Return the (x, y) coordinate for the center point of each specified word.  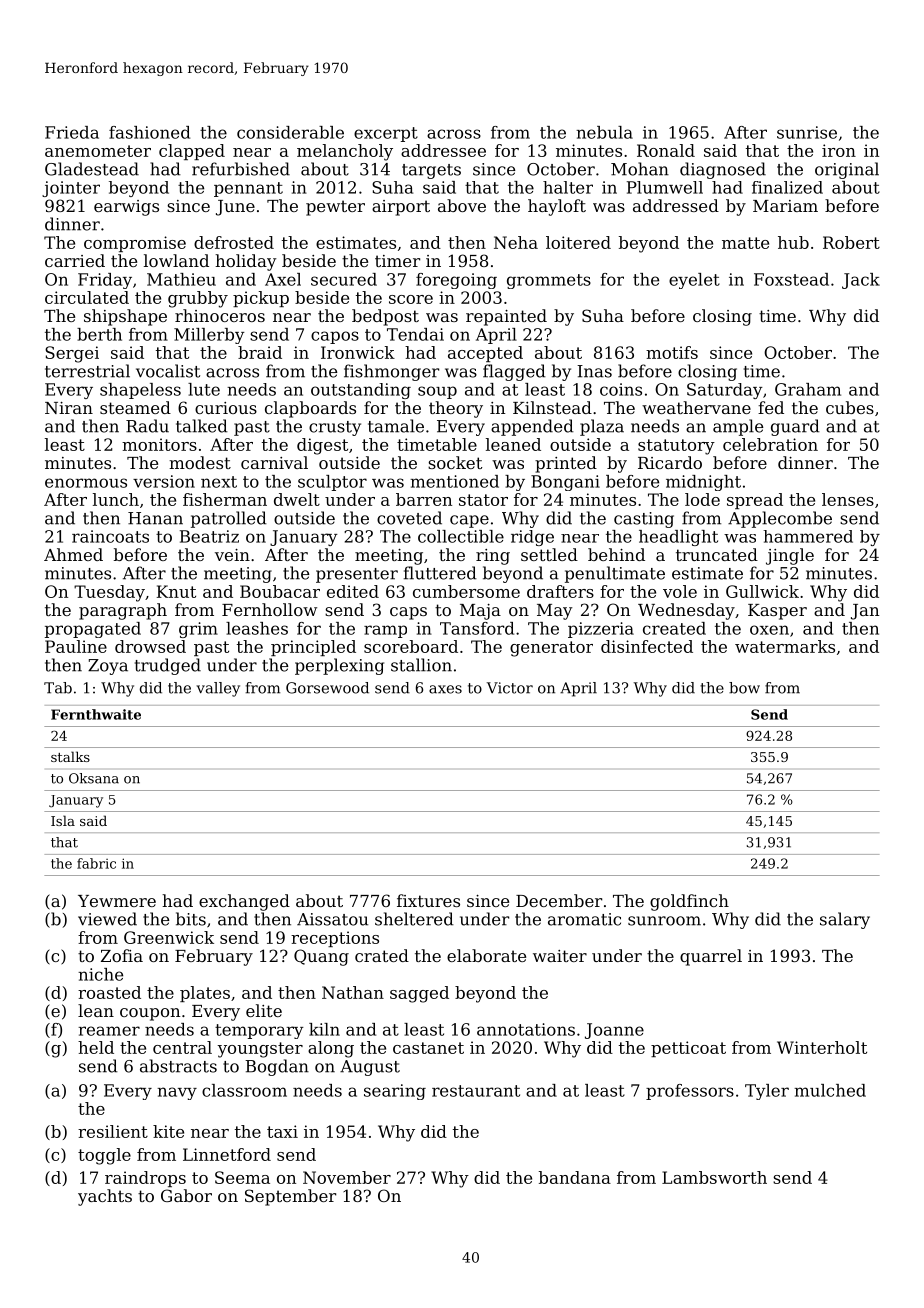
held (96, 1047)
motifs (672, 352)
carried (75, 260)
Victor (510, 688)
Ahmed (73, 554)
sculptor (332, 483)
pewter (335, 208)
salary (845, 920)
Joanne (614, 1031)
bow (744, 688)
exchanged (244, 902)
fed (771, 407)
